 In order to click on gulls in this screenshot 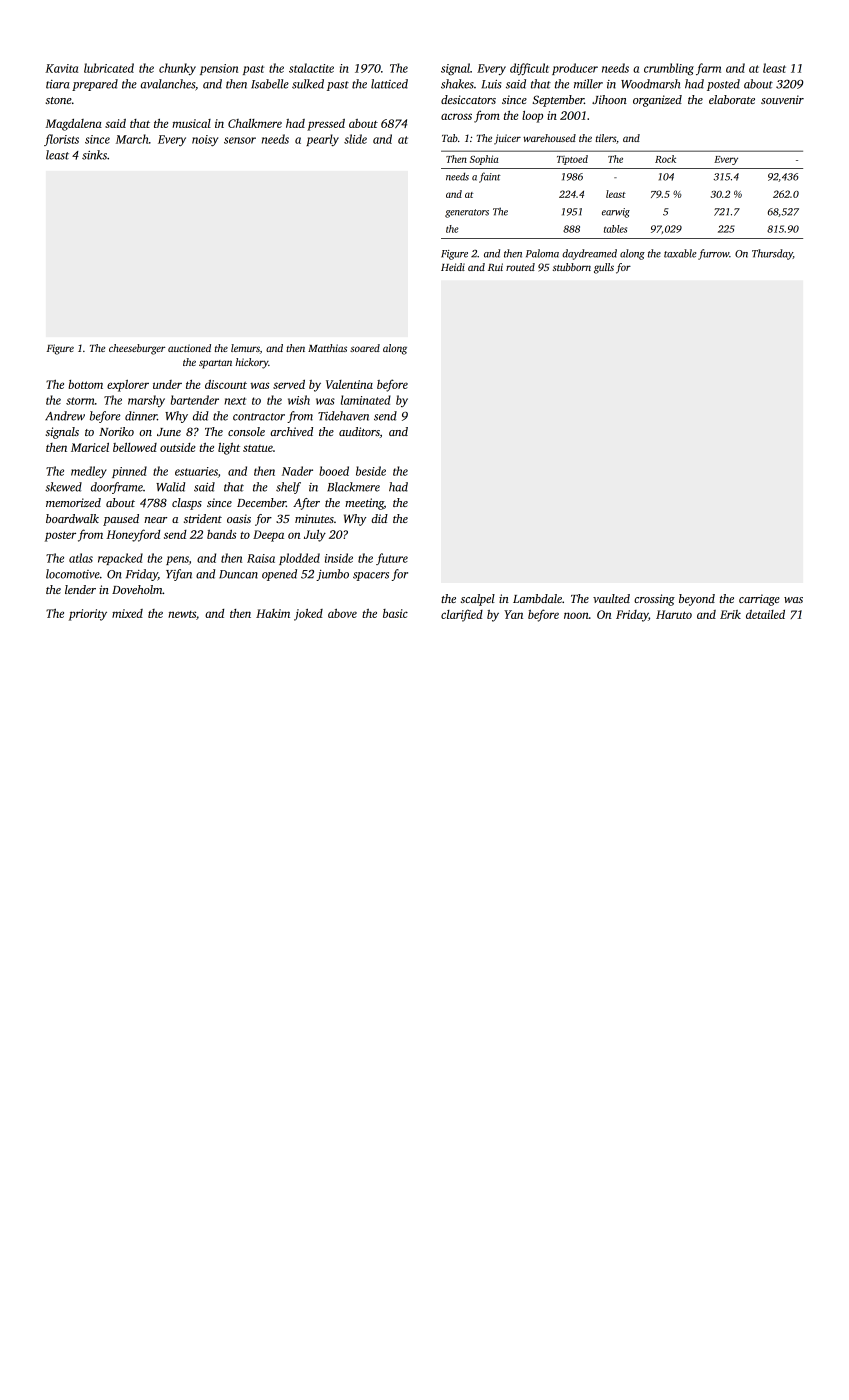, I will do `click(604, 268)`.
